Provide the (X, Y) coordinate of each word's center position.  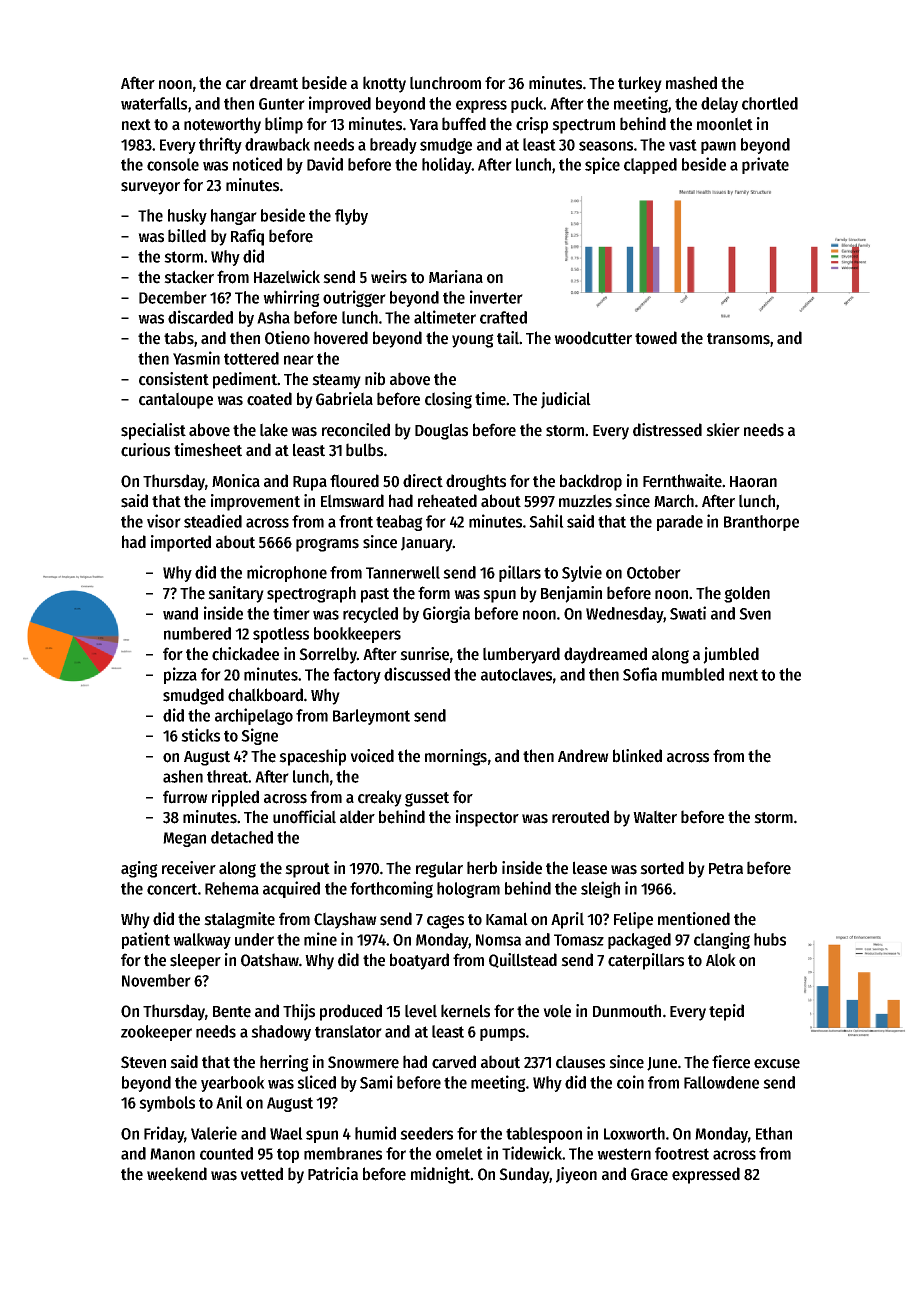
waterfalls (154, 103)
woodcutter (593, 338)
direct (423, 481)
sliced (316, 1082)
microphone (287, 573)
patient (146, 940)
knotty (384, 84)
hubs (770, 939)
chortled (770, 103)
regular (439, 869)
